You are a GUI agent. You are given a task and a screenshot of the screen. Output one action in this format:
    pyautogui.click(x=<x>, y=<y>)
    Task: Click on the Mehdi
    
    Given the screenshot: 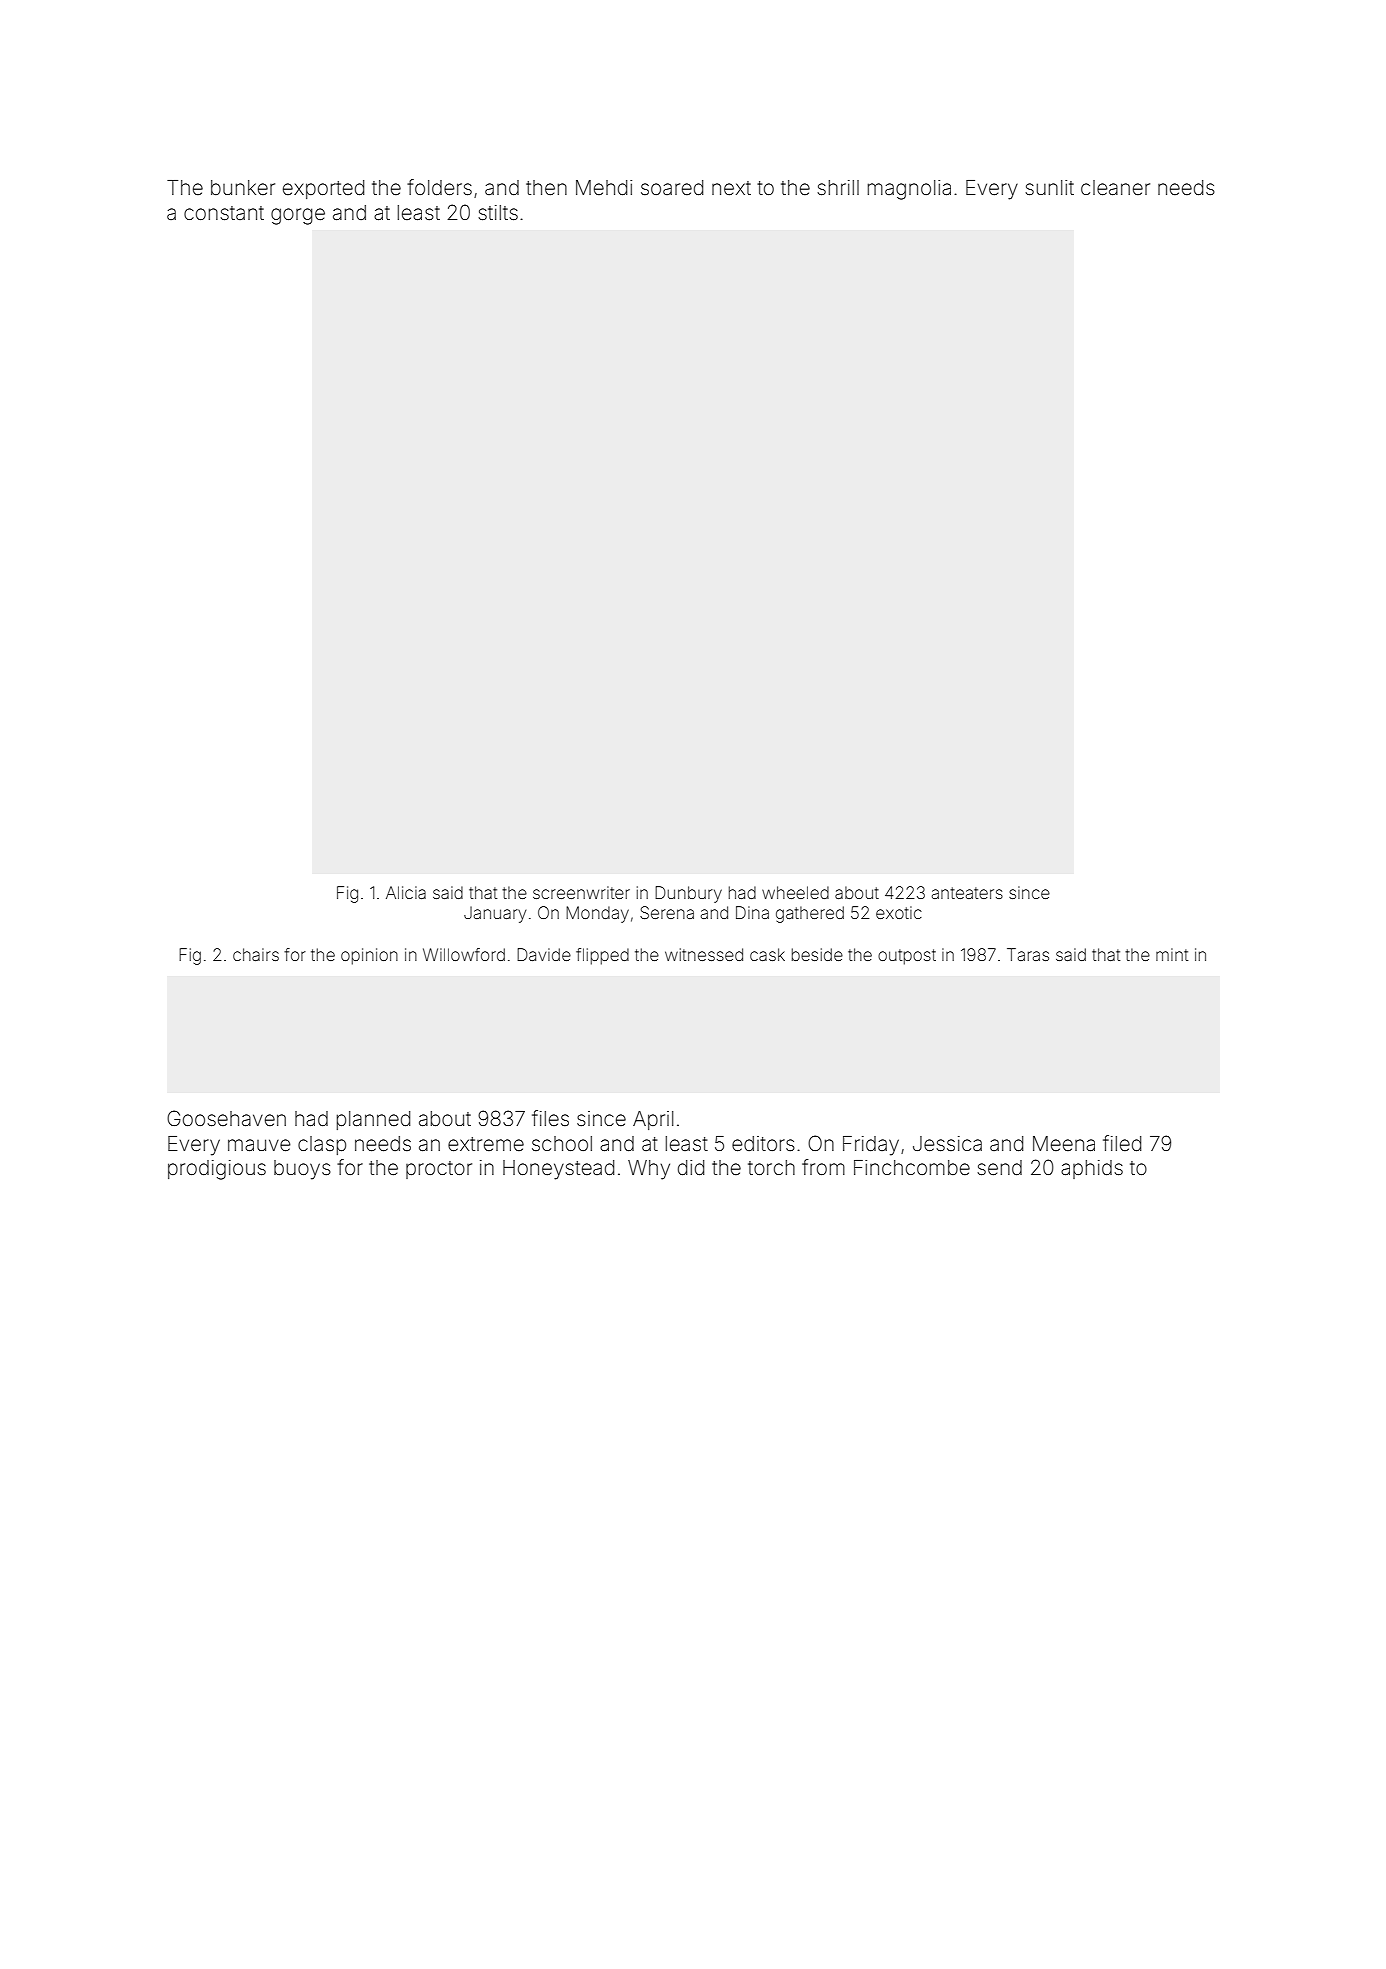 What is the action you would take?
    pyautogui.click(x=604, y=187)
